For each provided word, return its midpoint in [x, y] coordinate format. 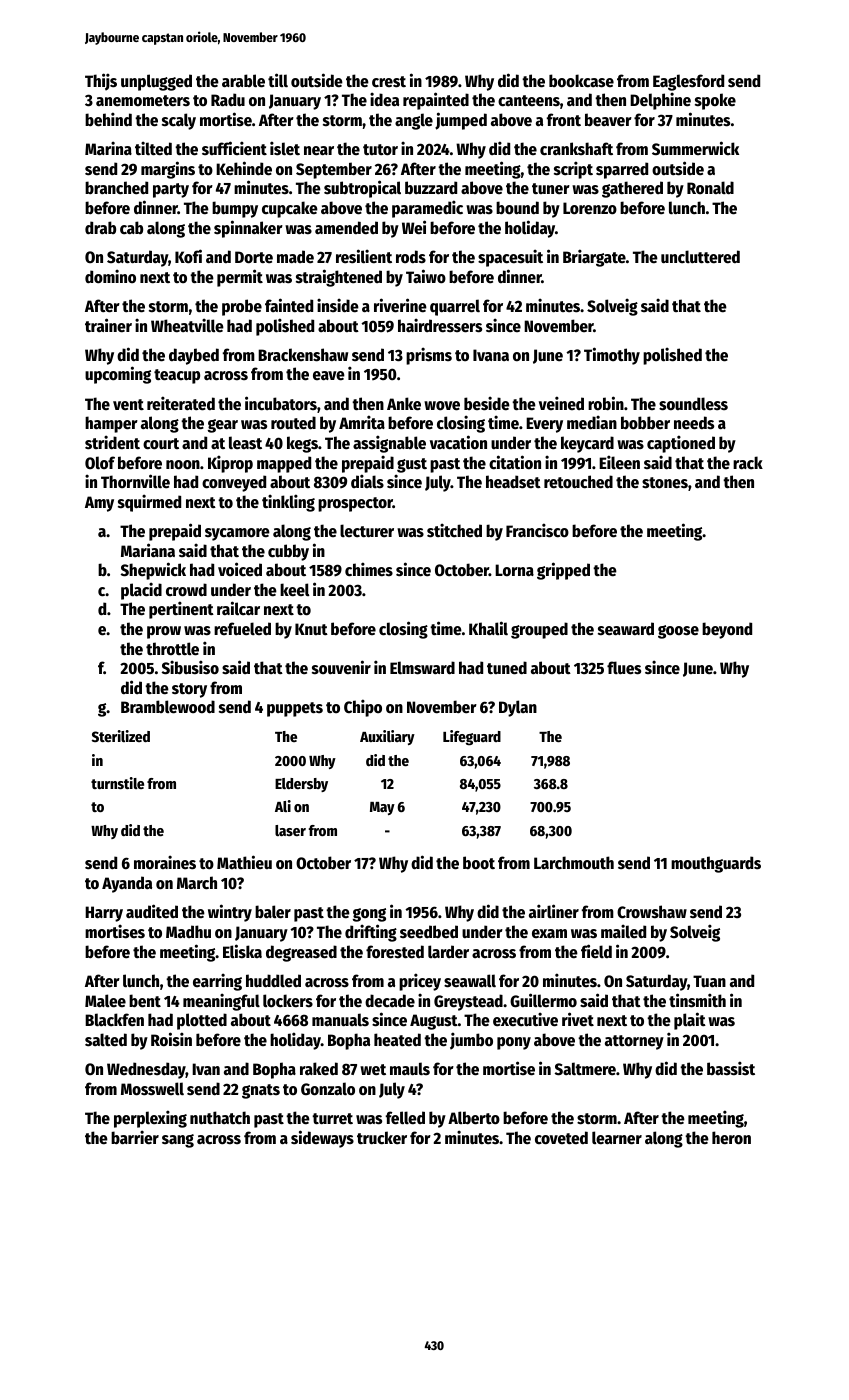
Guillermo [543, 1000]
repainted [436, 101]
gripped [563, 571]
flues [624, 668]
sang [178, 1141]
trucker [382, 1138]
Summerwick [695, 148]
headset [513, 482]
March [197, 883]
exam [549, 933]
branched [116, 188]
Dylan [518, 708]
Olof [100, 463]
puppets [295, 709]
